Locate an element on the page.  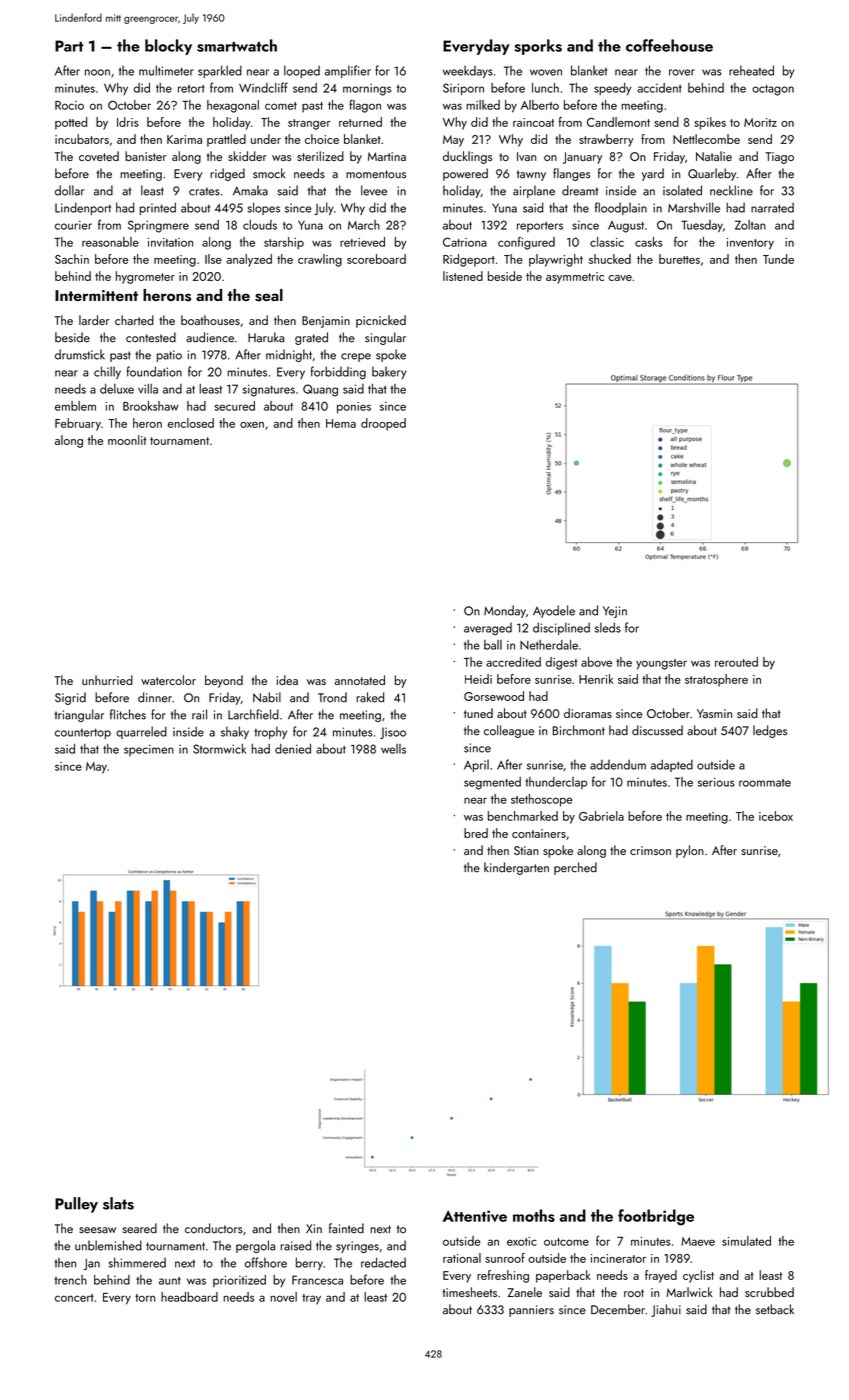
coffeehouse is located at coordinates (669, 45).
